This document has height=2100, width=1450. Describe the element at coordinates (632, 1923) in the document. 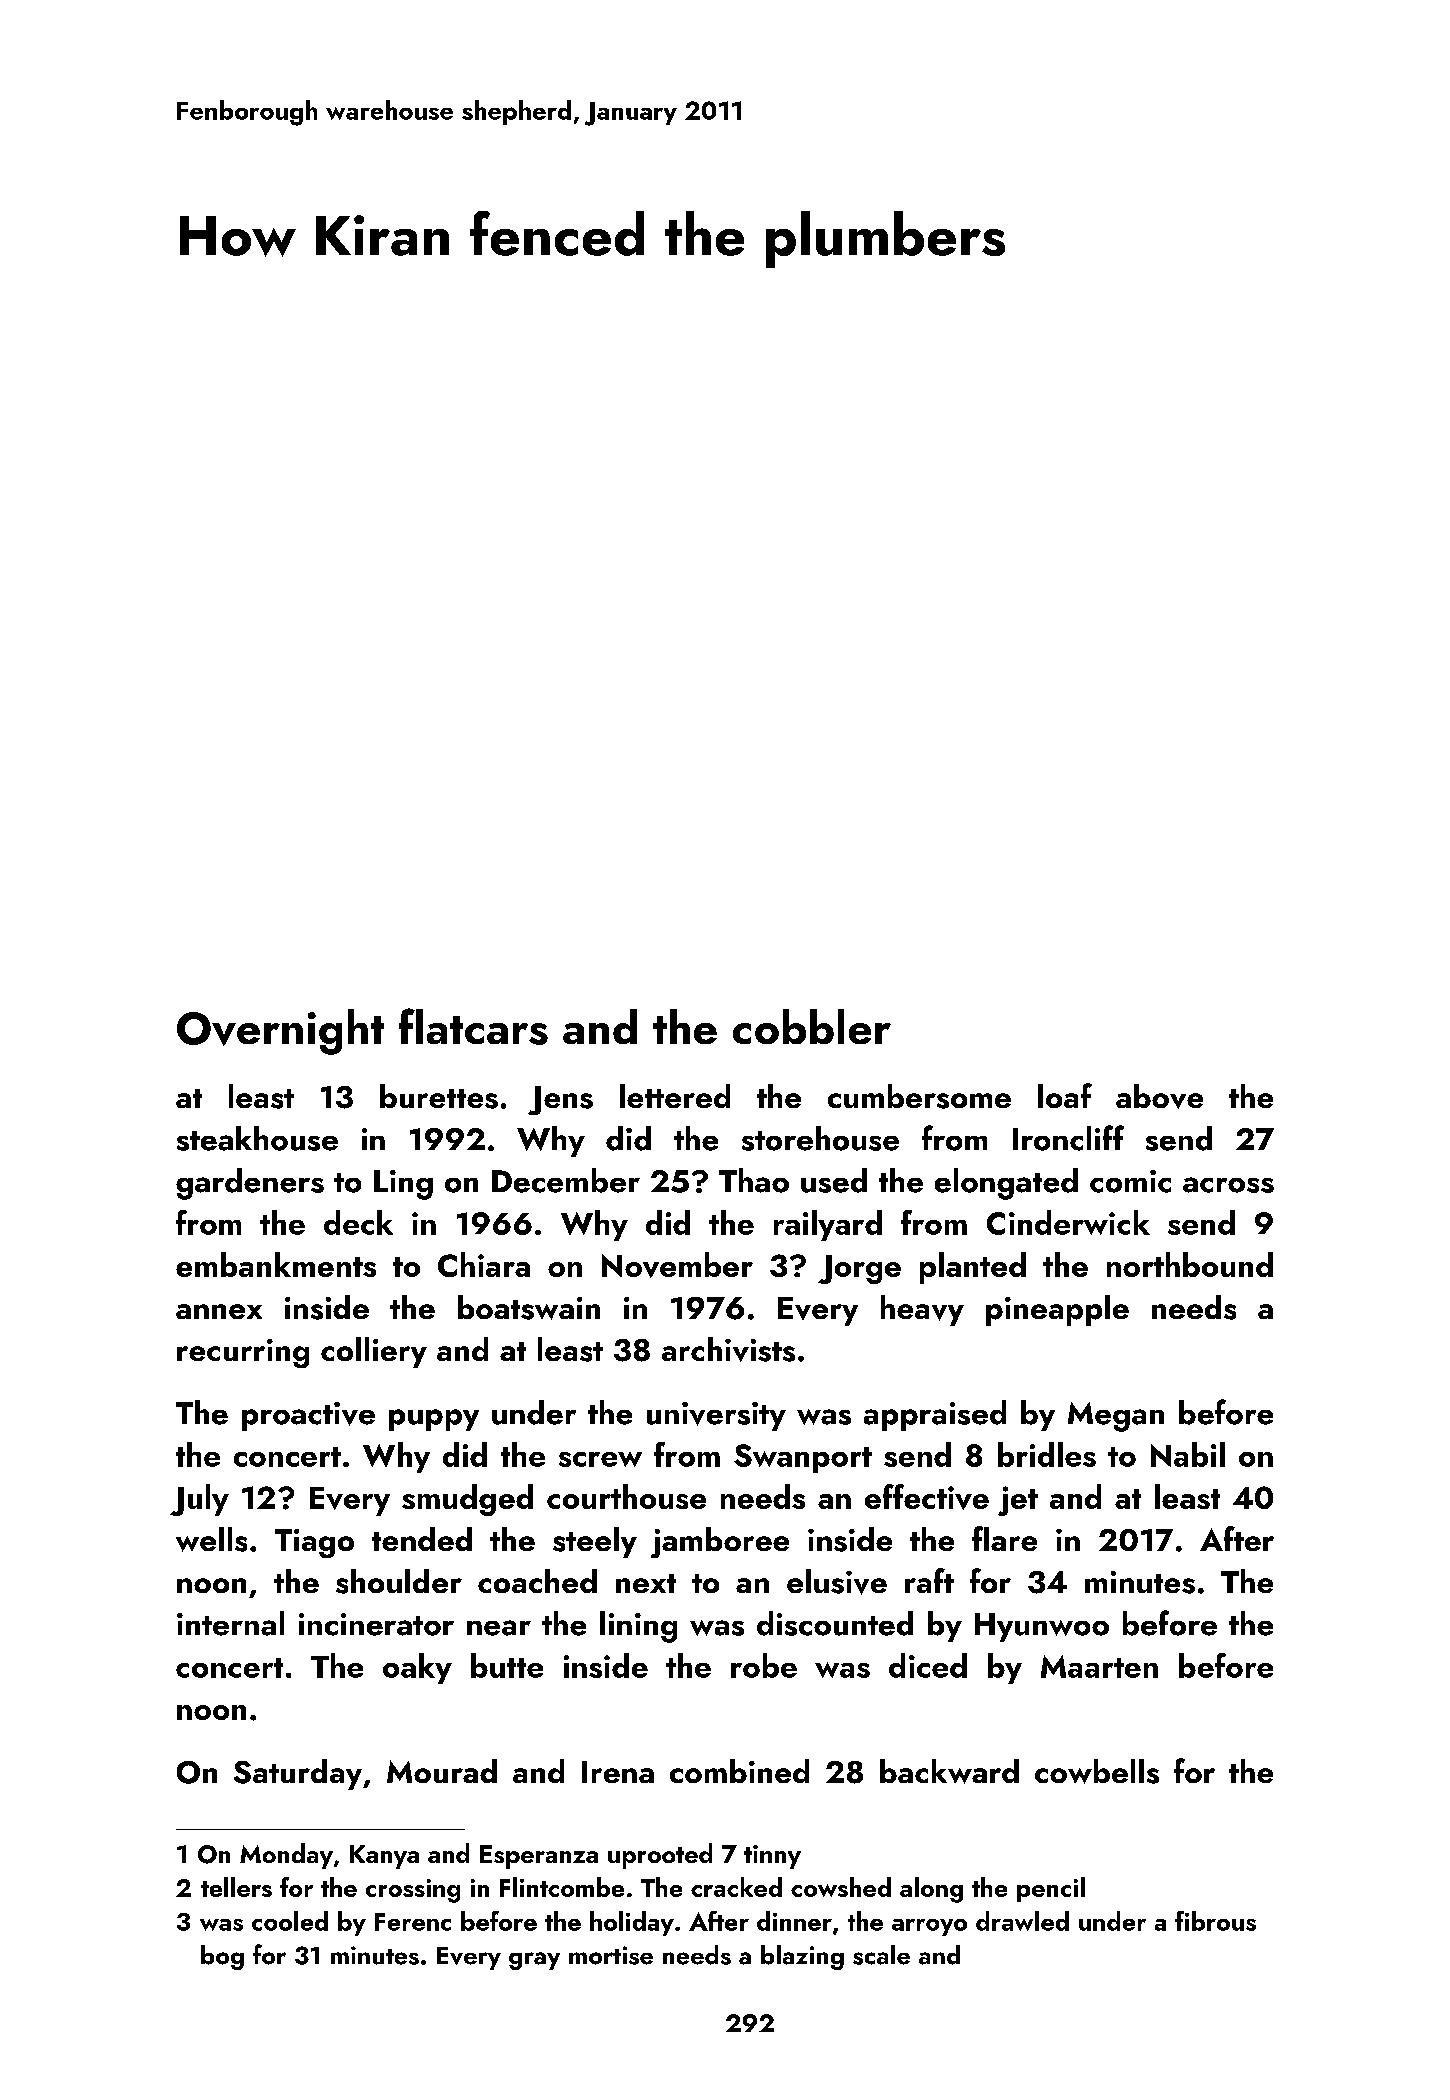

I see `holiday` at that location.
